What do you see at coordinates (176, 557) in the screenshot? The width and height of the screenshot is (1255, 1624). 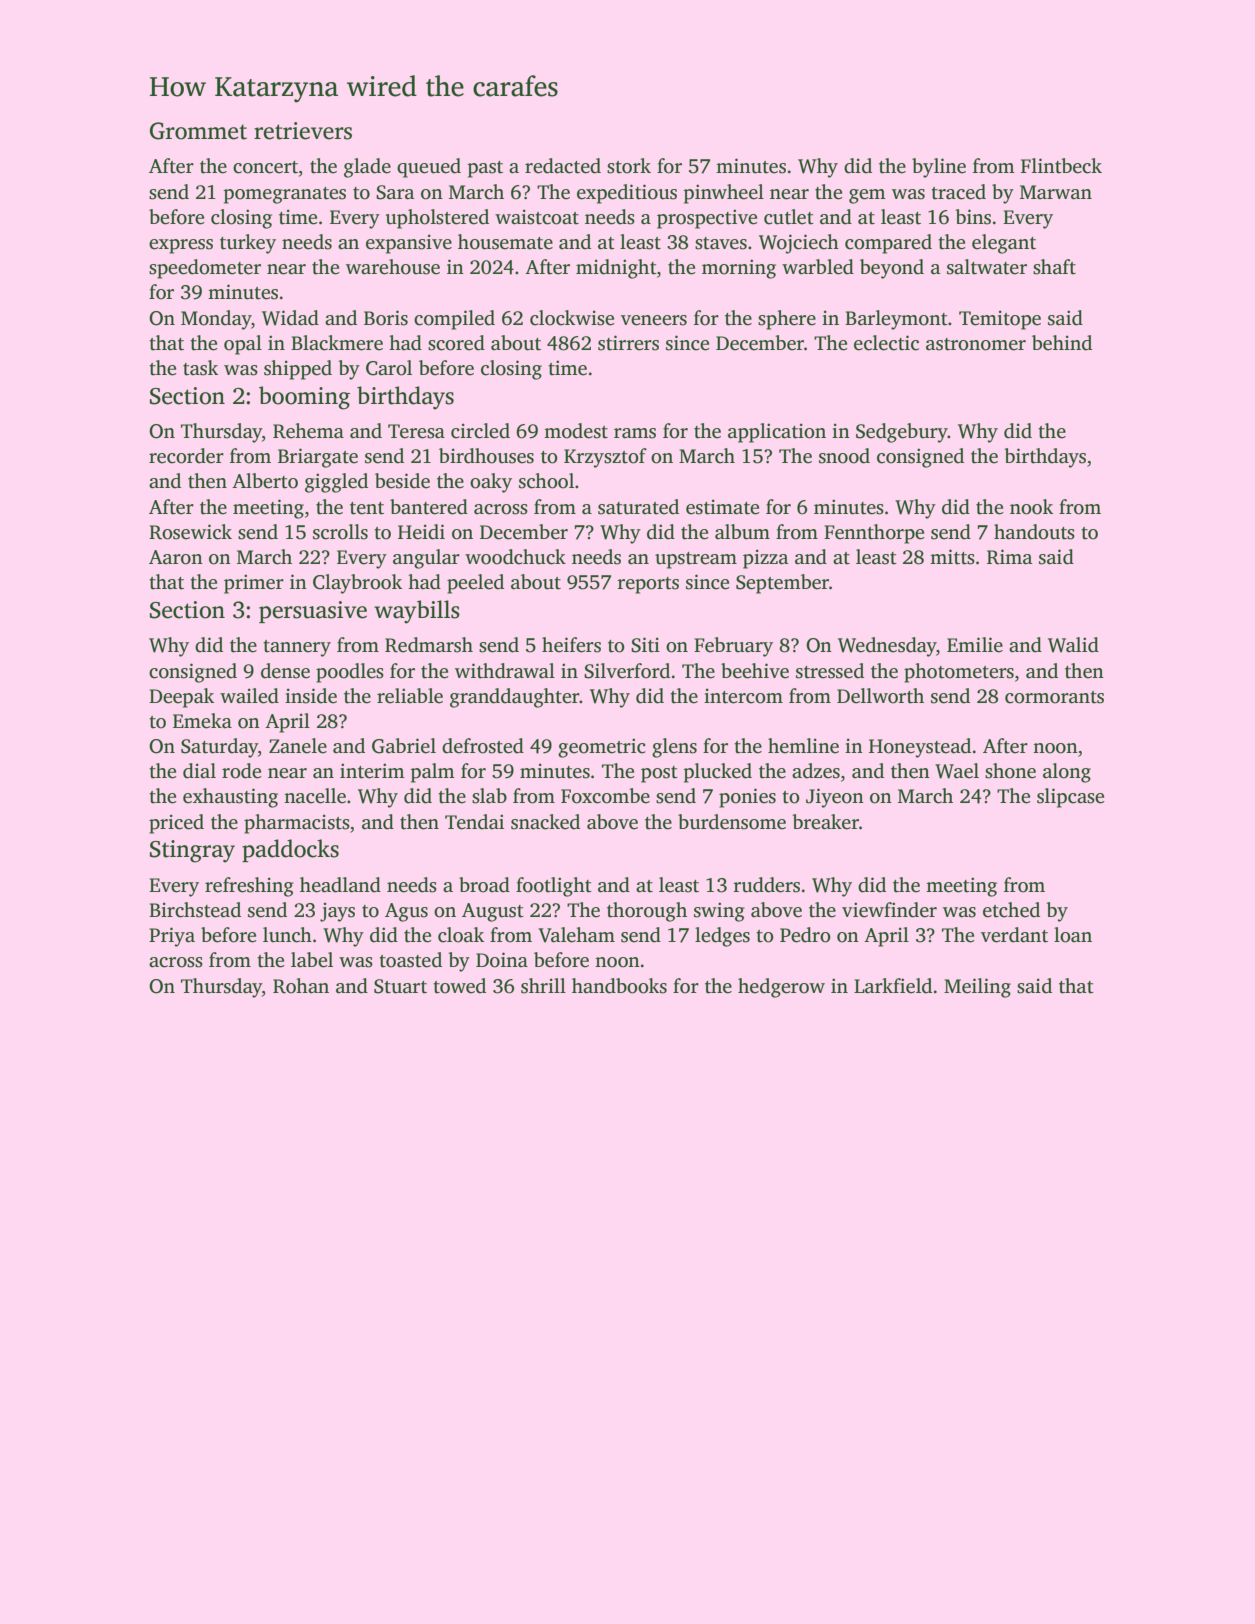 I see `Aaron` at bounding box center [176, 557].
